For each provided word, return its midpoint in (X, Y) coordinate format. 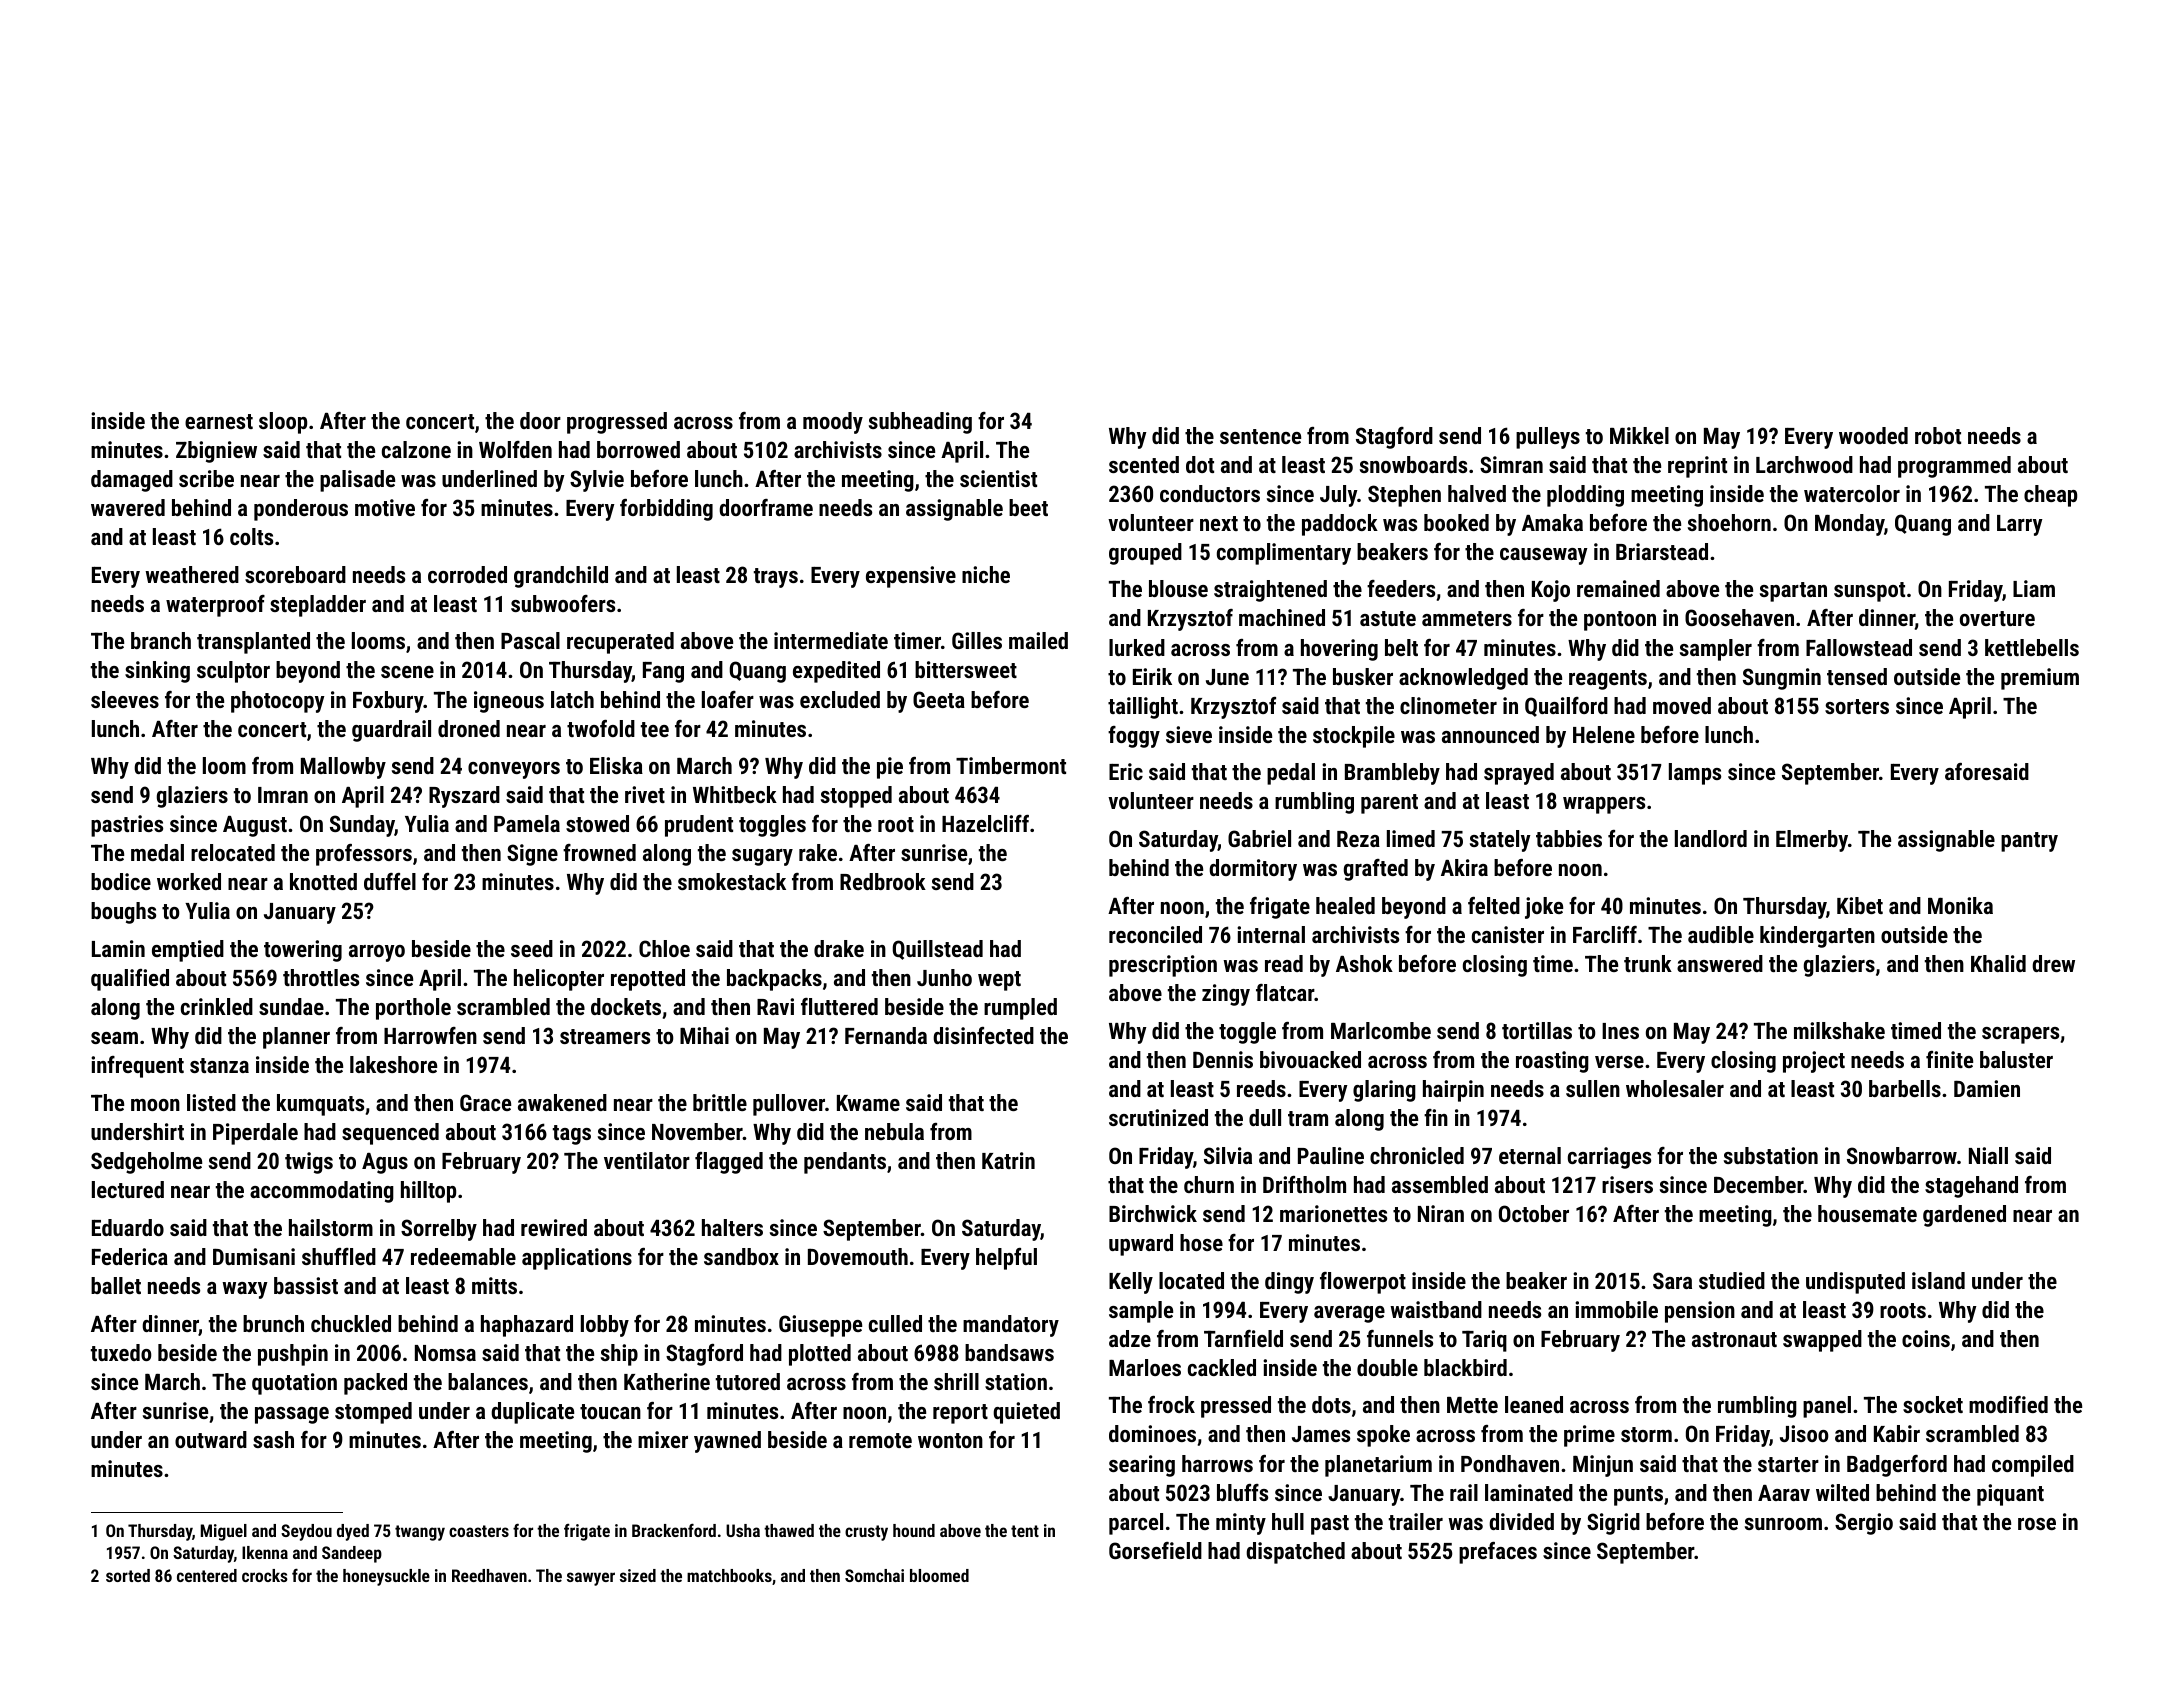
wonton (950, 1440)
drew (2053, 963)
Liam (2034, 588)
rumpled (1020, 1009)
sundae (291, 1006)
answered (1720, 963)
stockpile (1354, 737)
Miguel (224, 1532)
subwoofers (563, 603)
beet (1028, 507)
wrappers (1604, 805)
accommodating (322, 1192)
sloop (283, 423)
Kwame (868, 1103)
